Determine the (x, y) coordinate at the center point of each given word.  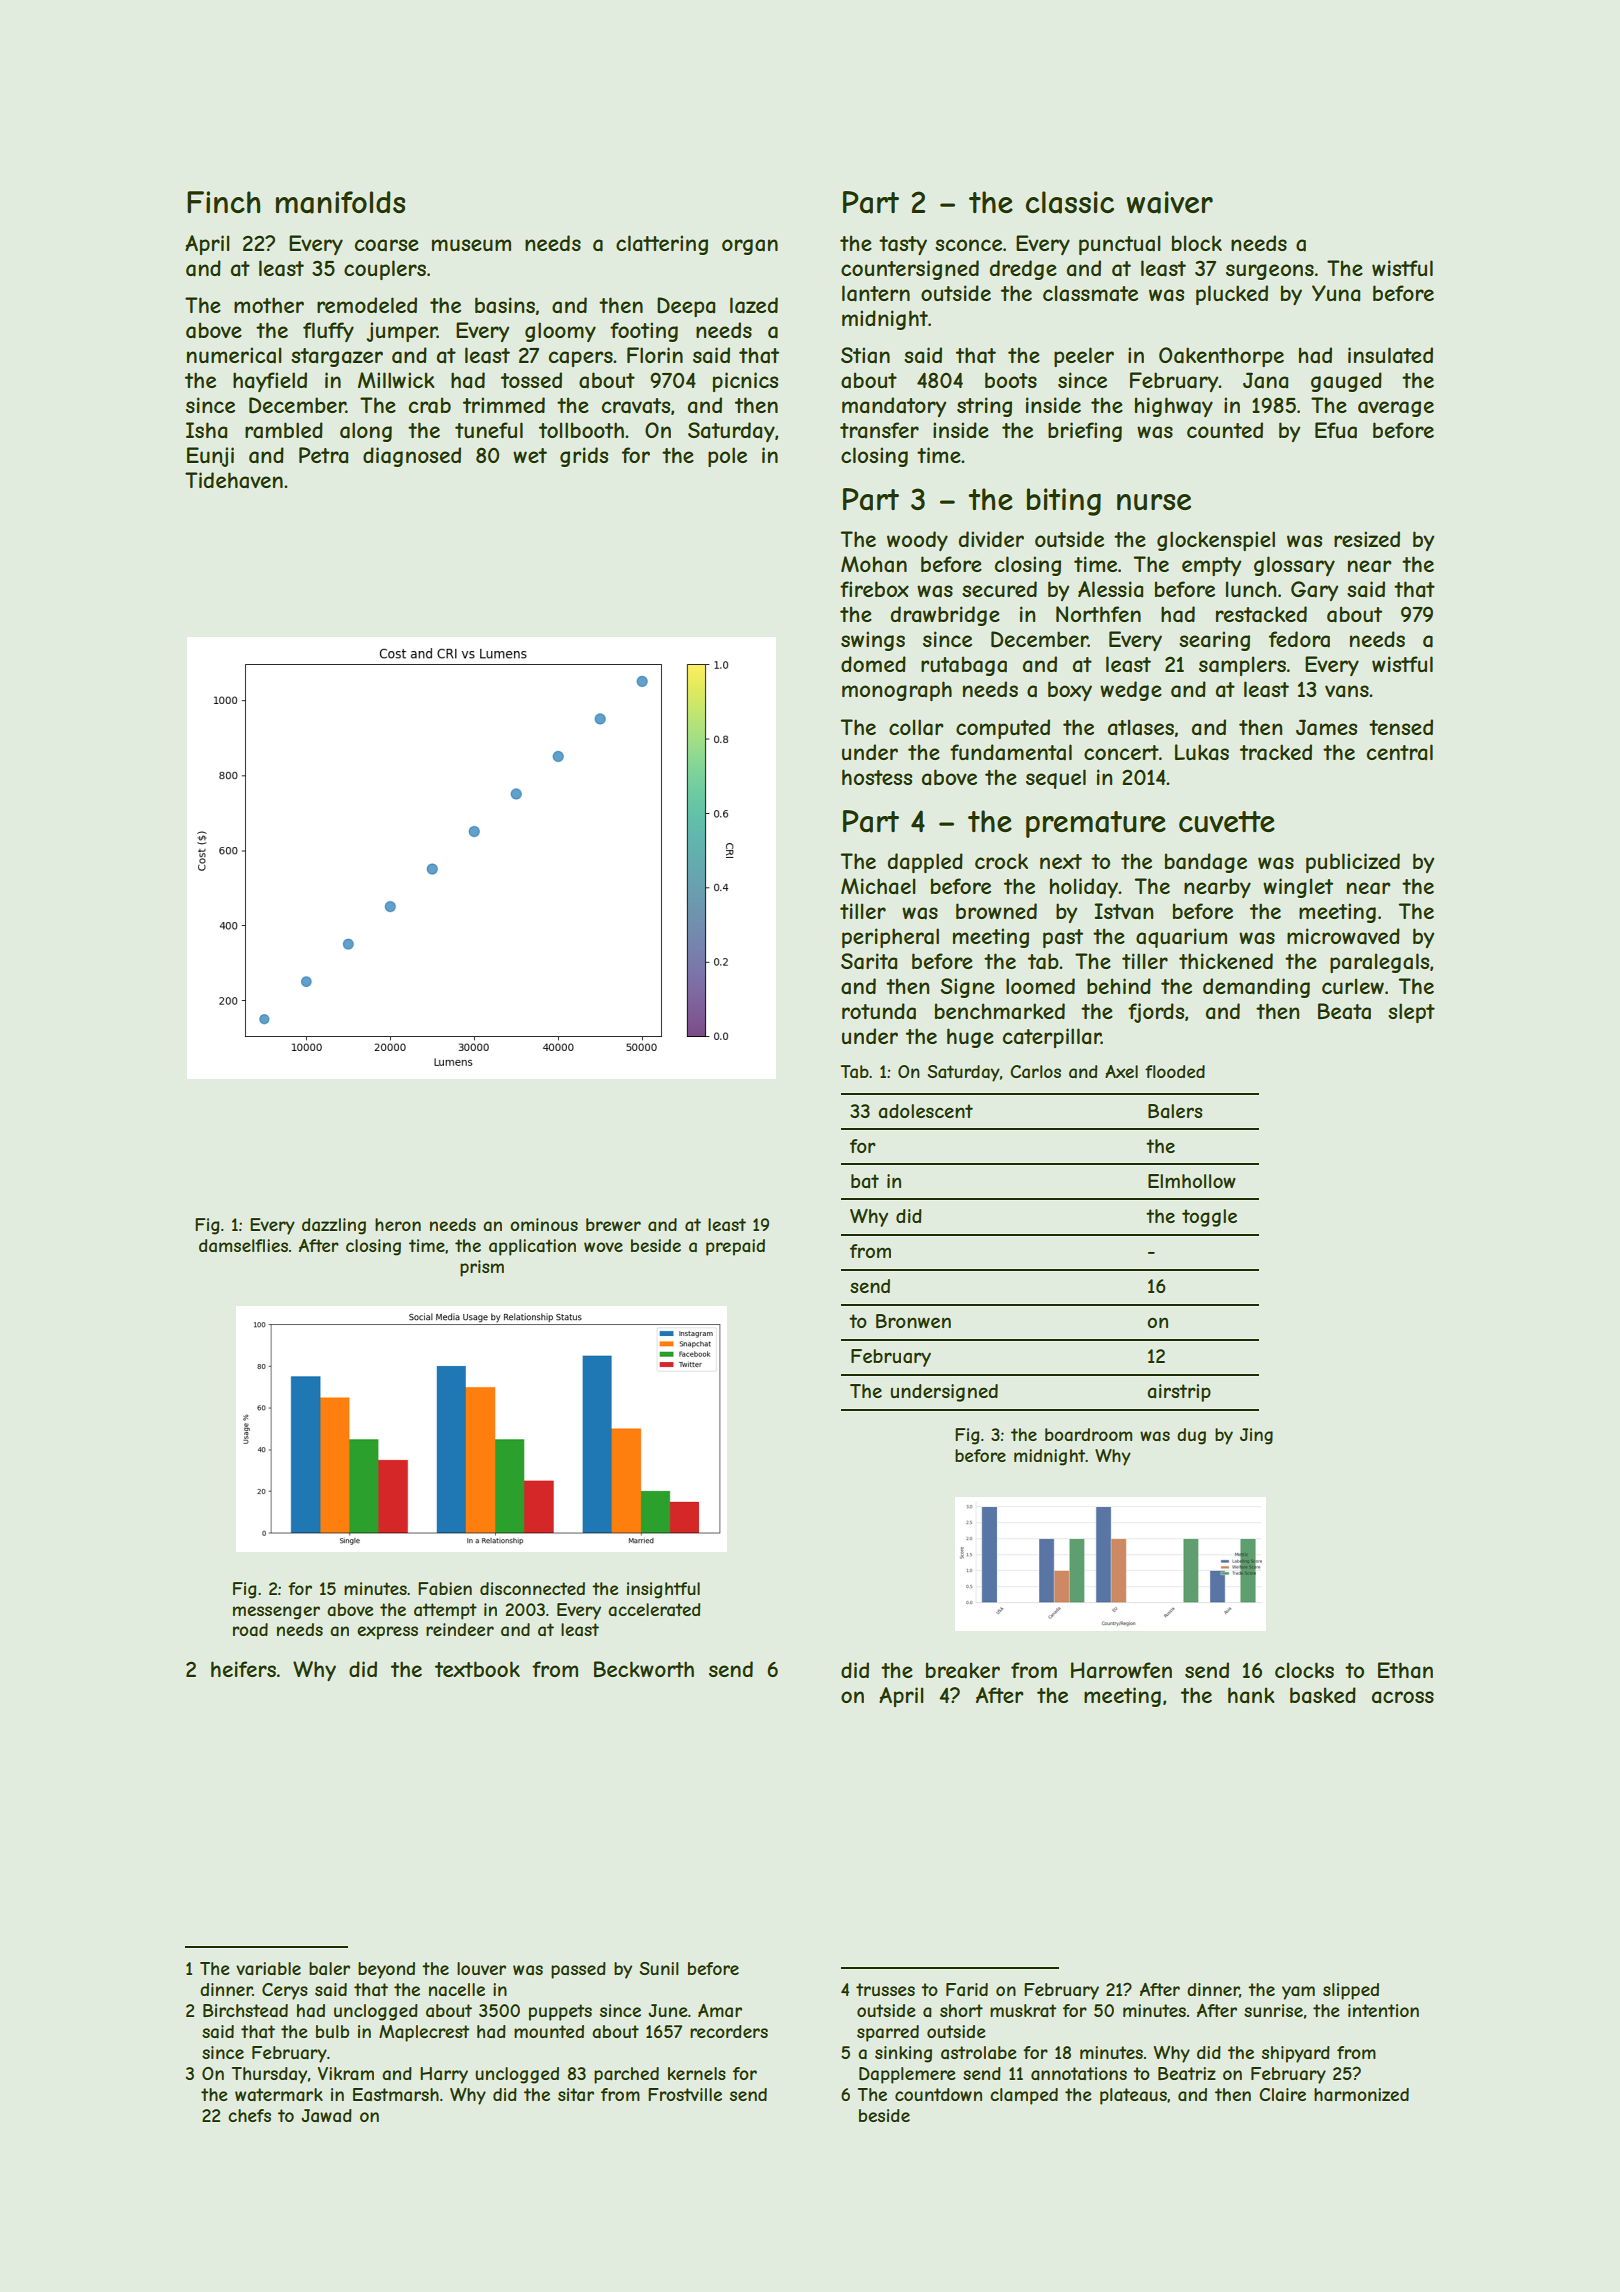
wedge (1131, 691)
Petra (323, 455)
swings (873, 641)
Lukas (1202, 752)
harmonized (1361, 2094)
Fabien (445, 1588)
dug (1191, 1436)
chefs (249, 2115)
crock (1001, 861)
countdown (938, 2094)
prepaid (735, 1247)
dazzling (334, 1226)
